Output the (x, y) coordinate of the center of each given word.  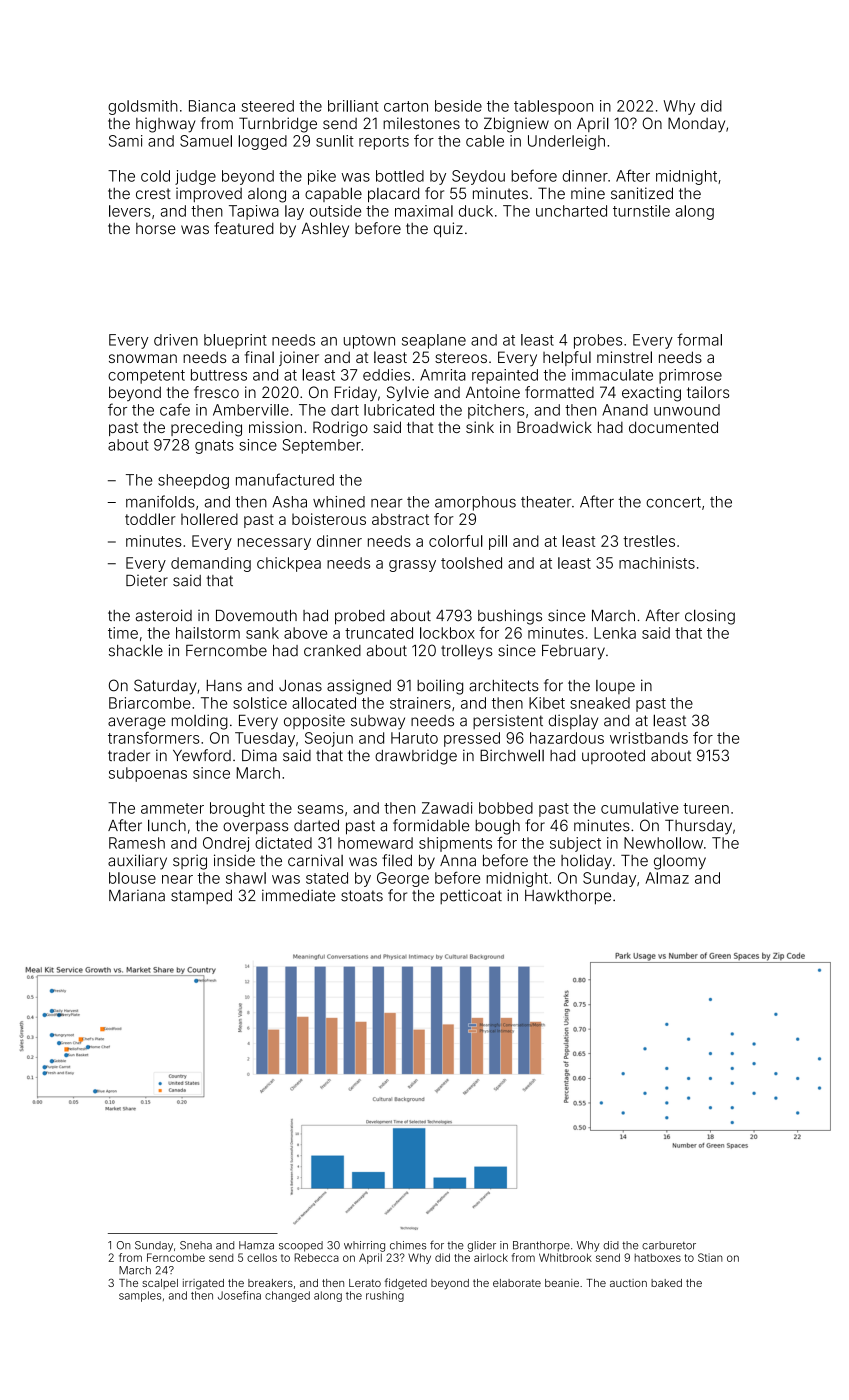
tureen (706, 808)
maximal (424, 211)
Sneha (196, 1245)
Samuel (206, 141)
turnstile (641, 211)
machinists (657, 563)
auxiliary (137, 862)
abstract (400, 519)
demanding (211, 564)
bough (497, 827)
